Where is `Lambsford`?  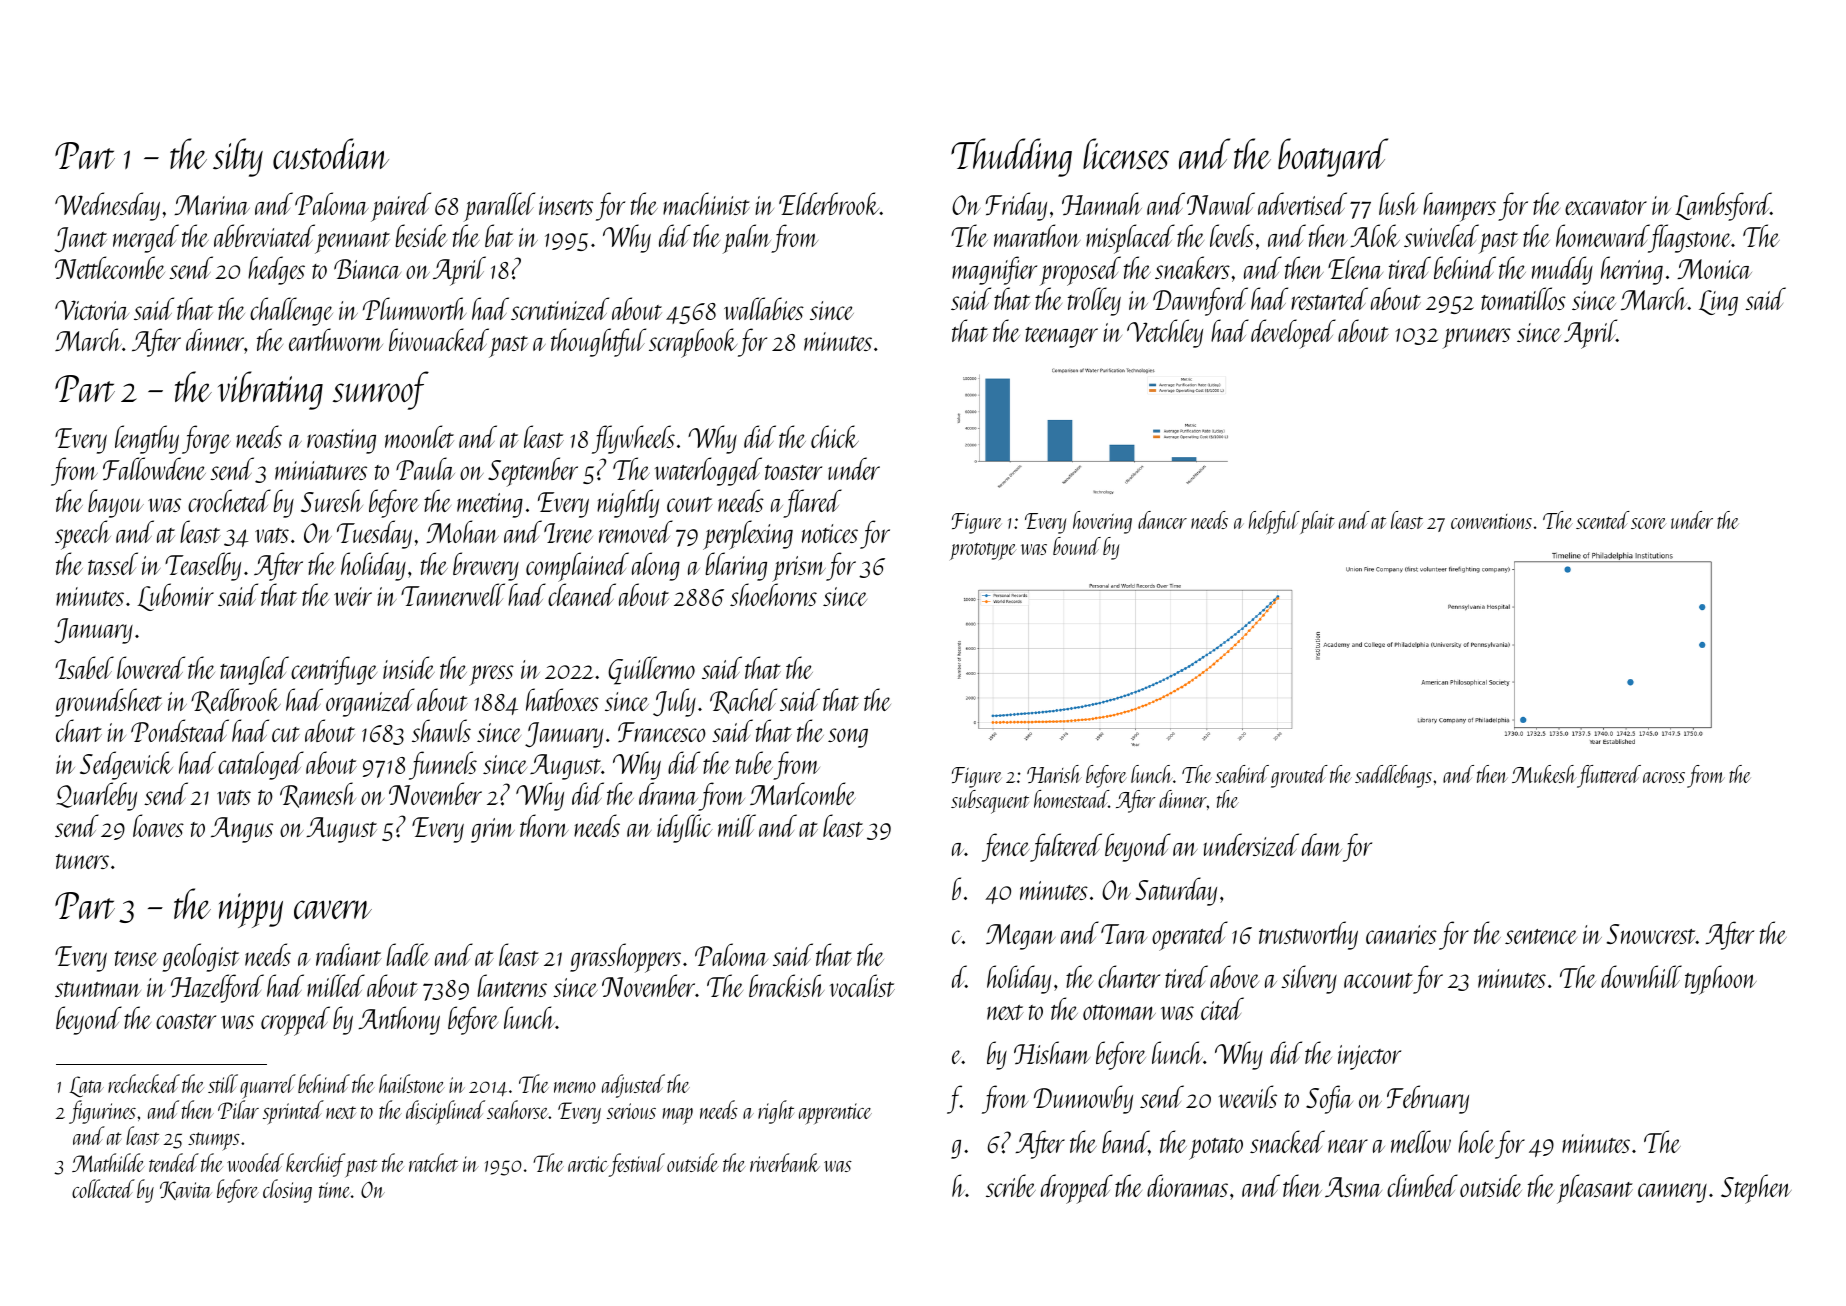
Lambsford is located at coordinates (1723, 206).
